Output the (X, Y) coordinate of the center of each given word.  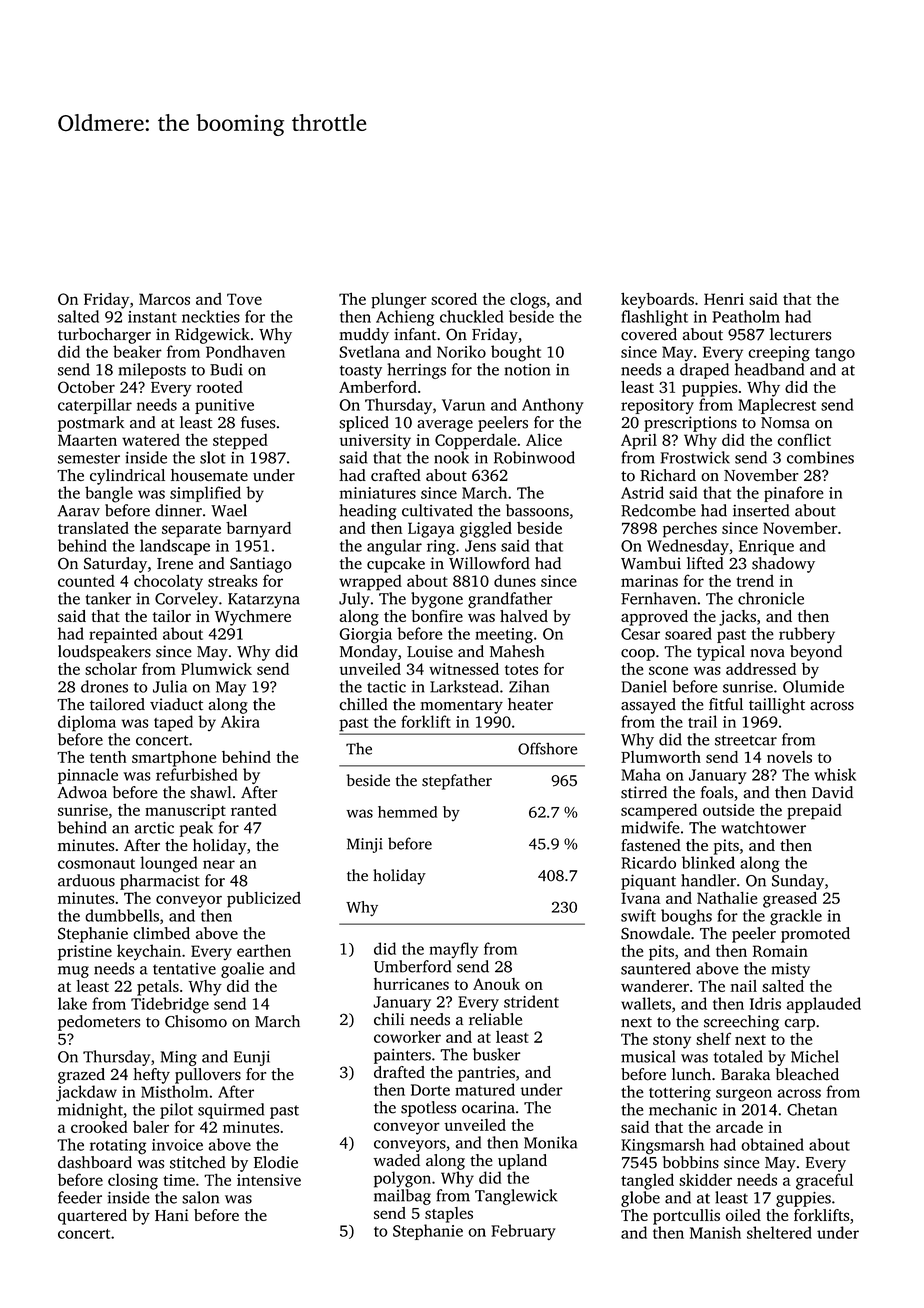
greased (790, 900)
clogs (528, 301)
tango (835, 355)
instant (152, 317)
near (219, 864)
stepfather (457, 782)
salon (200, 1197)
